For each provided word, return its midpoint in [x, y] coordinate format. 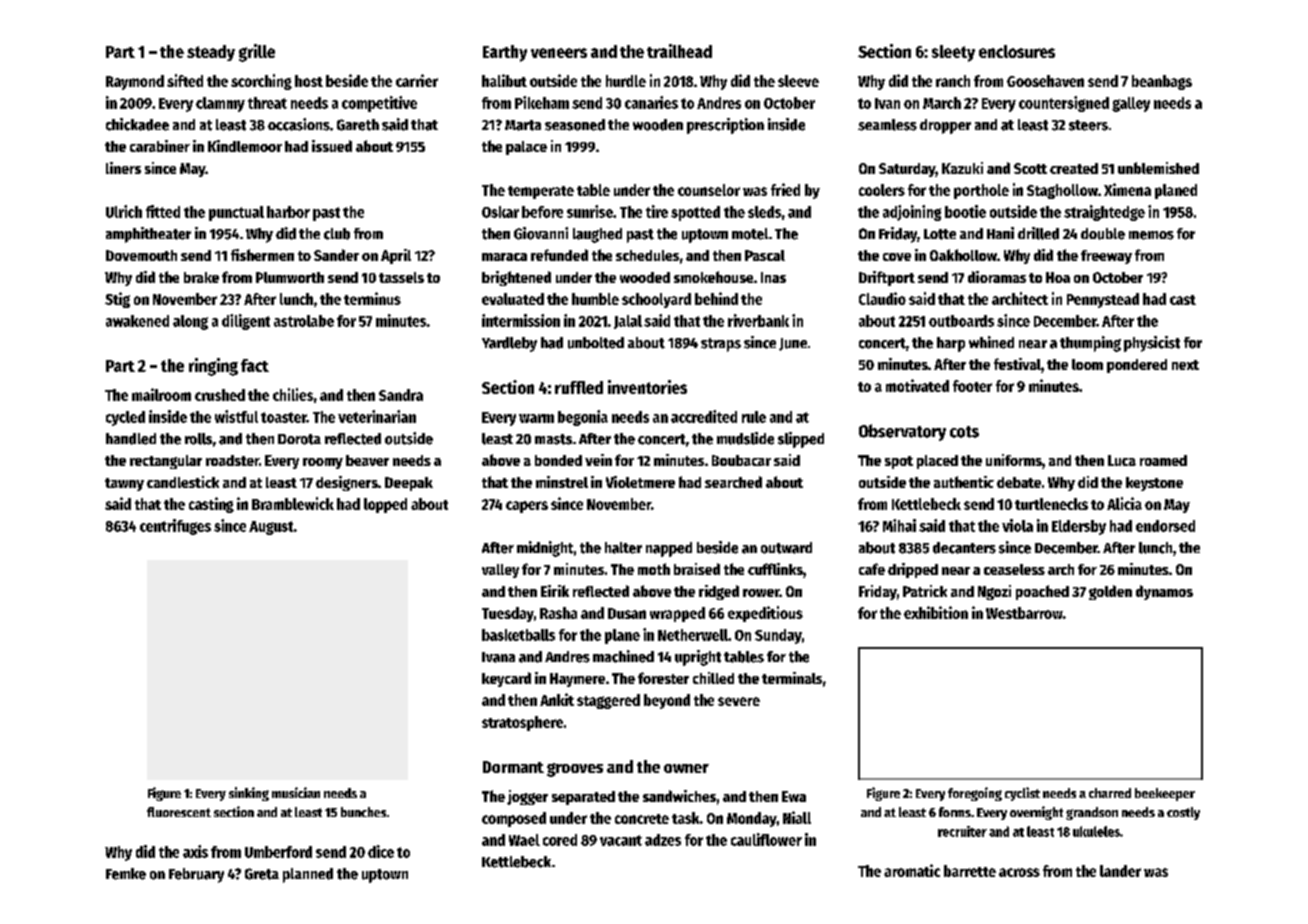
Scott [1030, 168]
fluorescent [179, 812]
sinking [249, 794]
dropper [945, 126]
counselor [709, 190]
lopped [385, 505]
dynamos [1164, 592]
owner [686, 768]
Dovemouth [141, 255]
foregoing [975, 794]
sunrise [590, 211]
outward [786, 548]
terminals [792, 678]
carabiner [160, 146]
